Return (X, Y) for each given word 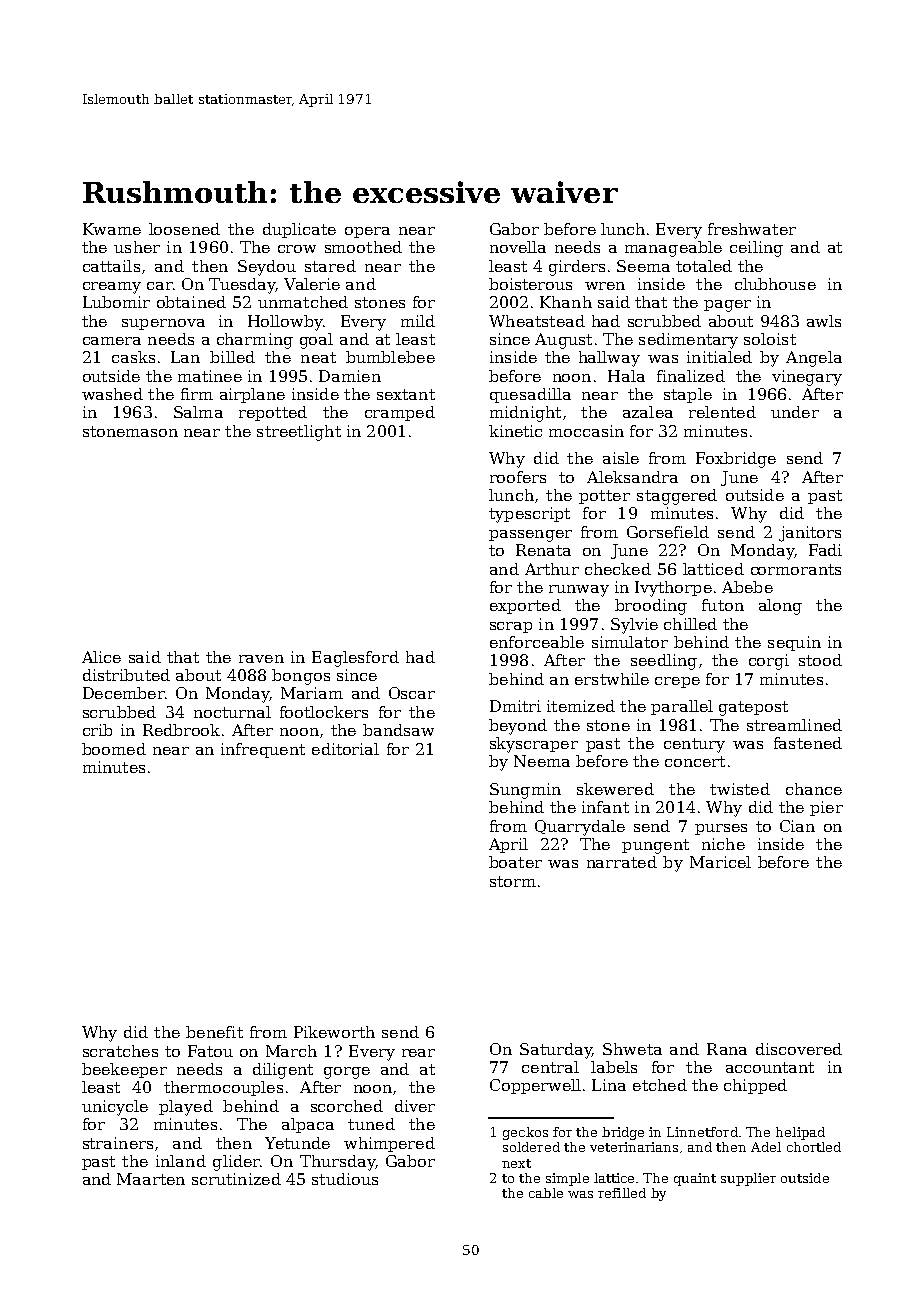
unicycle (115, 1108)
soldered (531, 1147)
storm (513, 881)
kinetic (515, 431)
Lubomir (116, 302)
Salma (198, 412)
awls (824, 321)
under (795, 412)
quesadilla (530, 395)
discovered (799, 1049)
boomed (114, 749)
